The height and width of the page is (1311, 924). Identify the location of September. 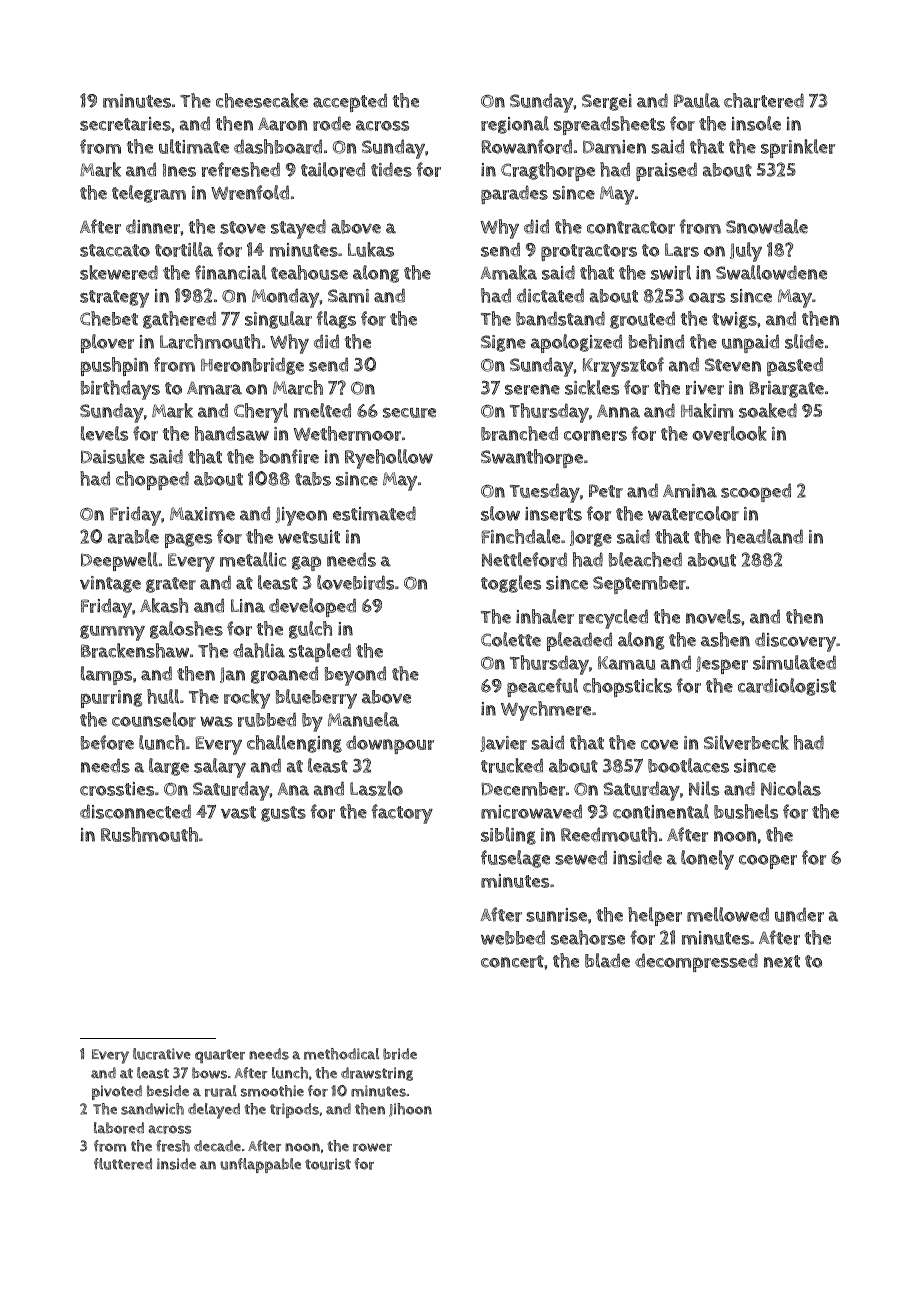
(639, 585).
